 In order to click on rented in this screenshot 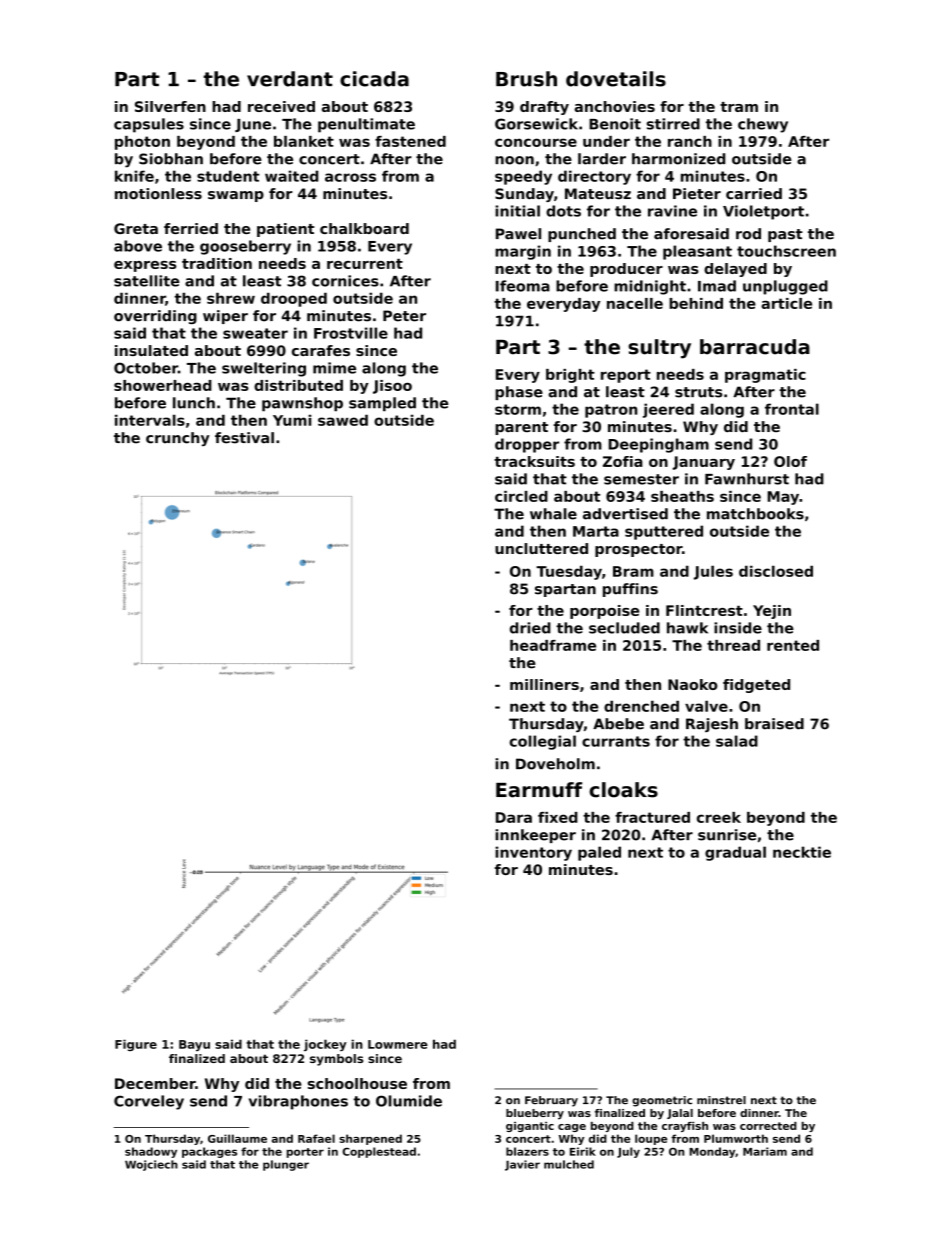, I will do `click(793, 645)`.
